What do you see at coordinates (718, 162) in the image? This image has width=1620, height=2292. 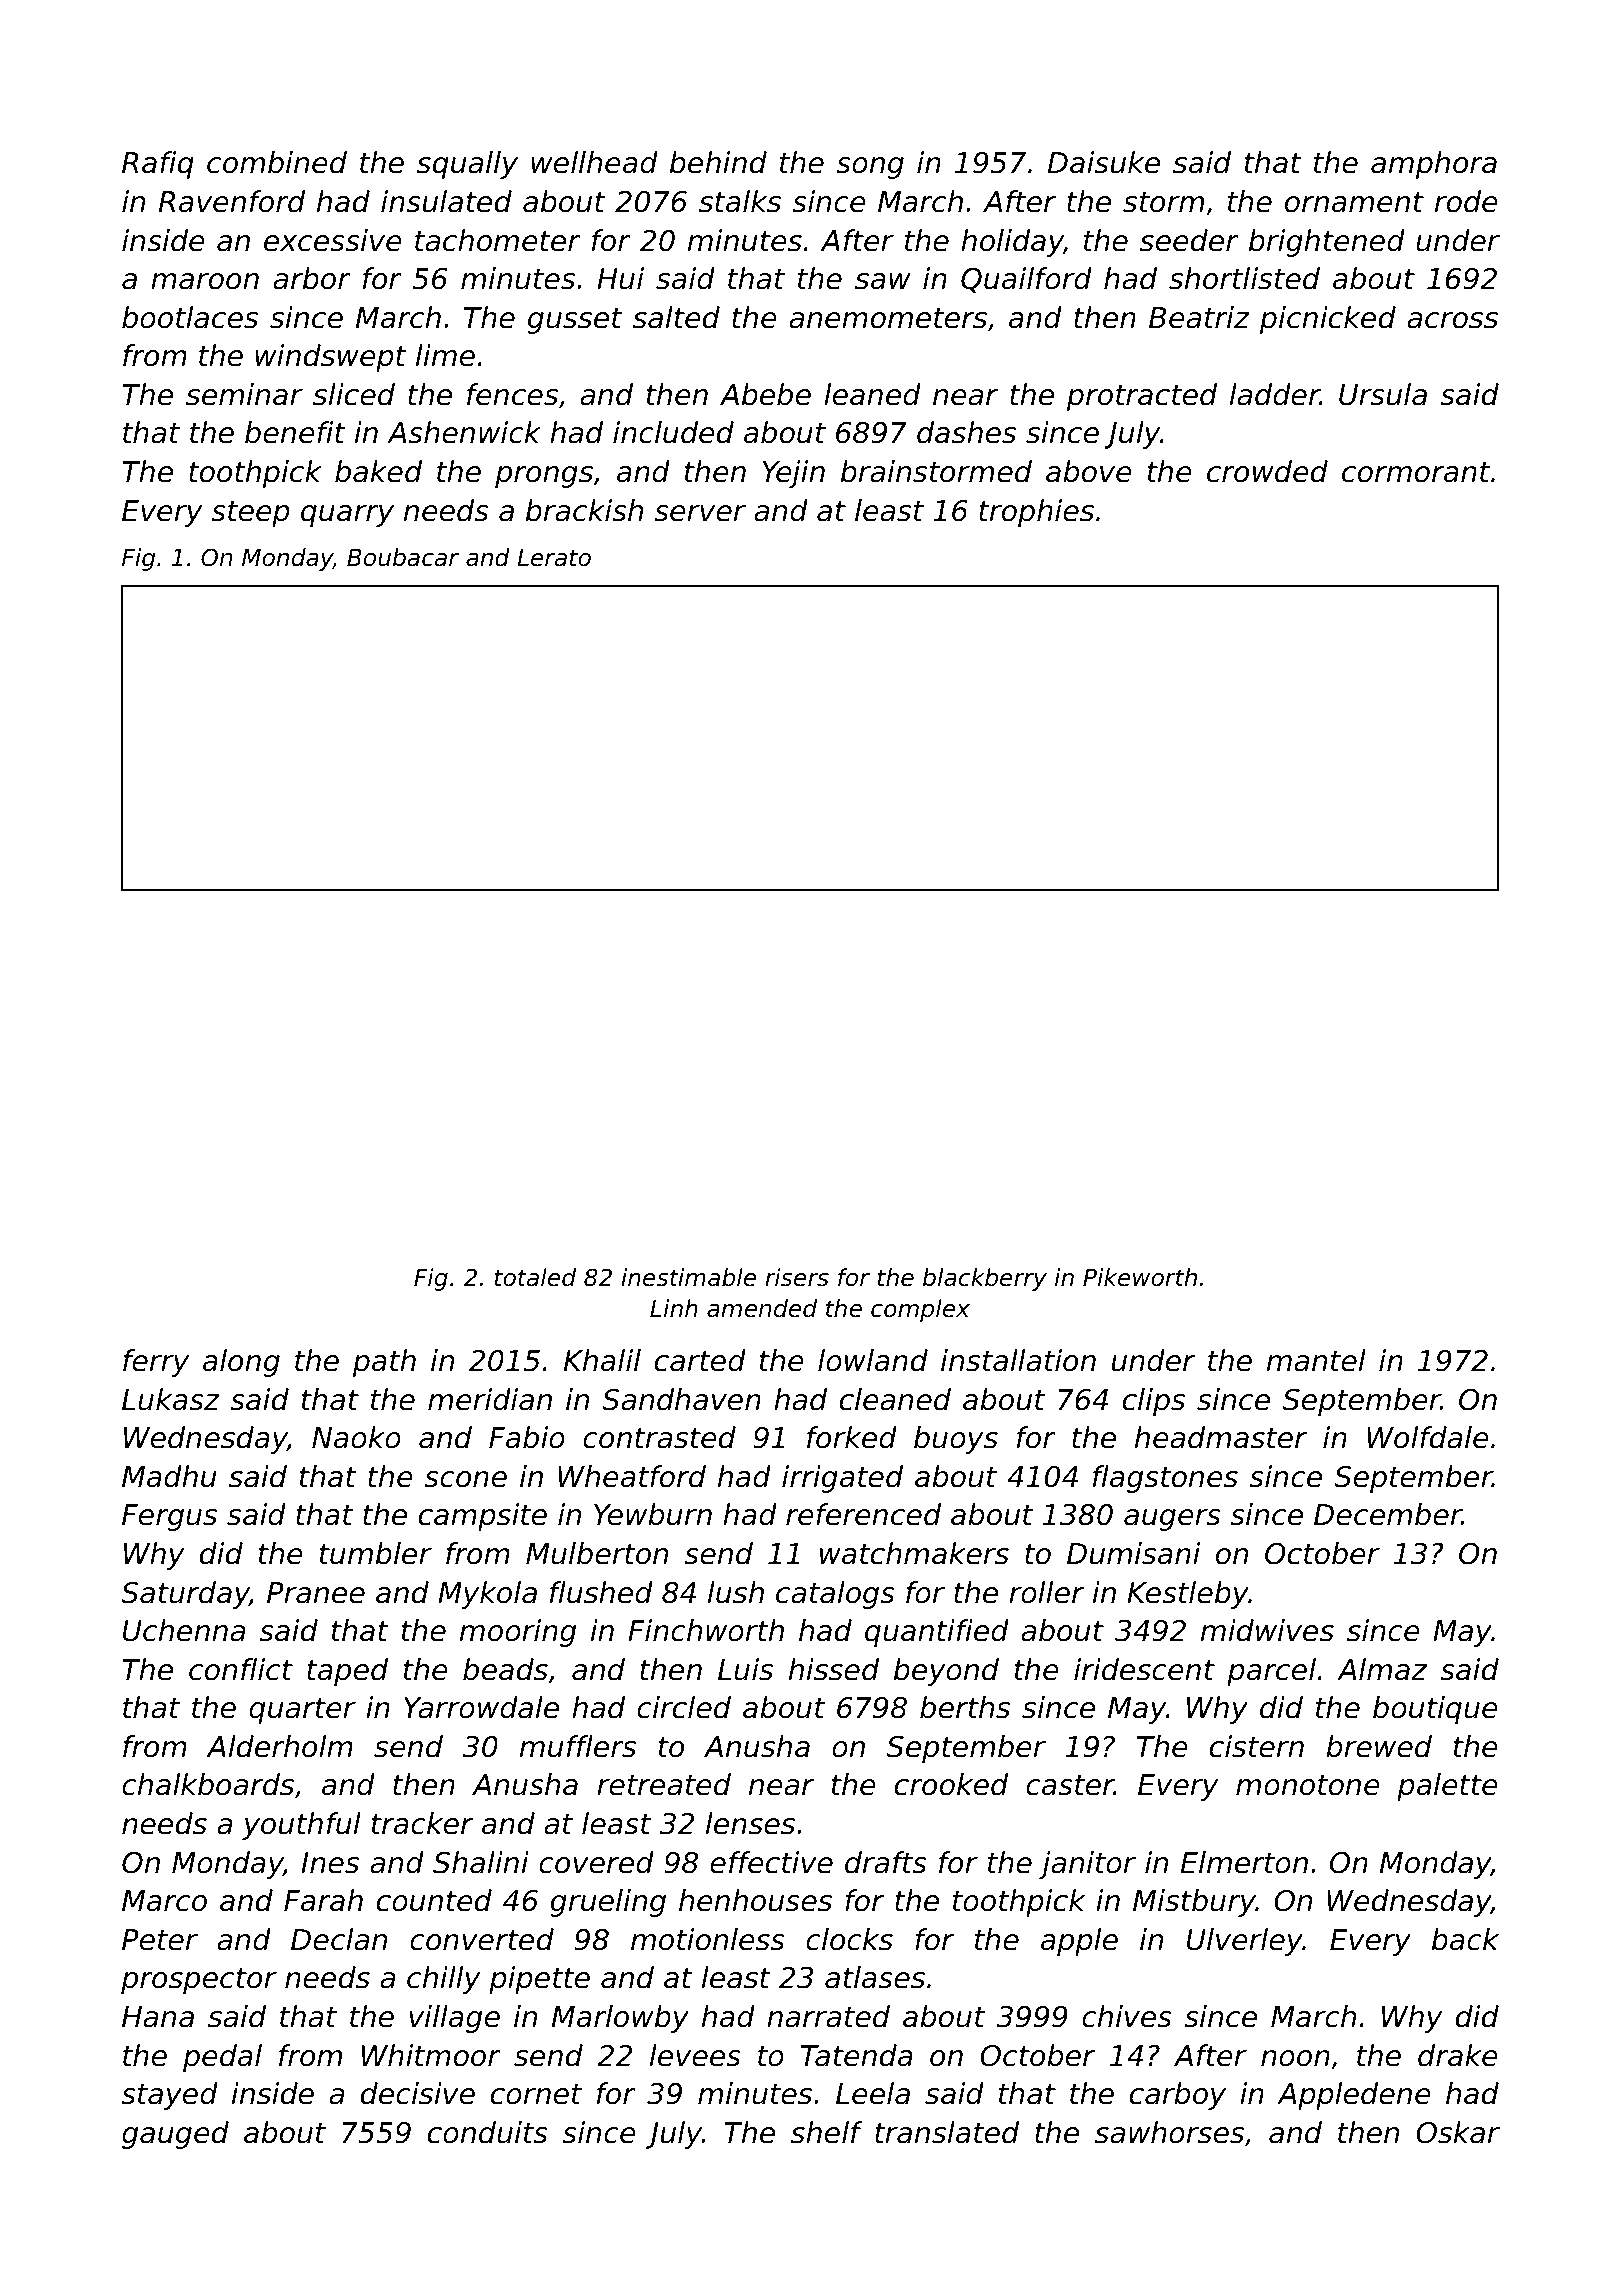 I see `behind` at bounding box center [718, 162].
